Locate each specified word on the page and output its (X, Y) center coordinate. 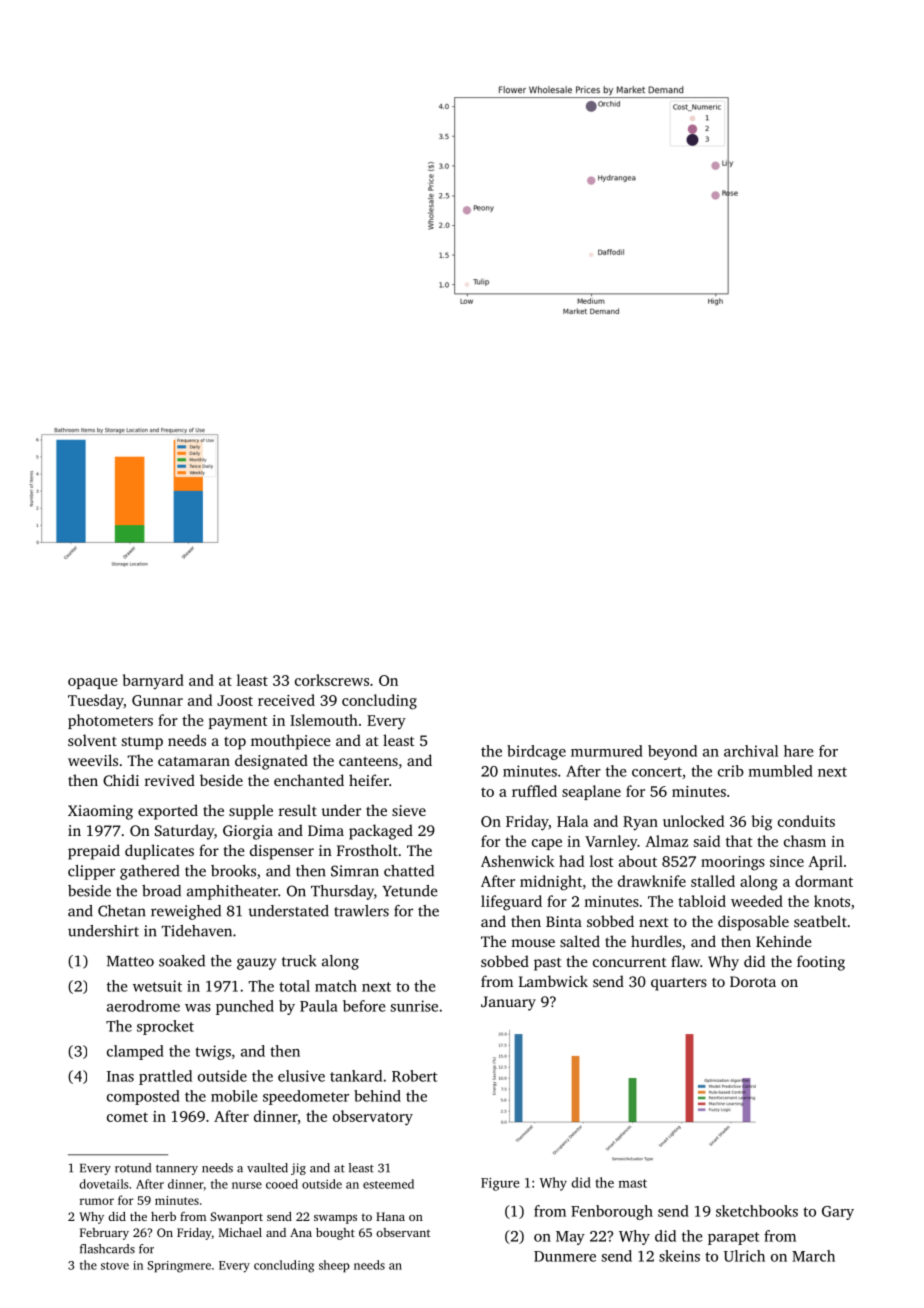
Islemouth (324, 720)
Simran (355, 871)
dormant (824, 881)
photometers (110, 721)
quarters (679, 984)
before (364, 1006)
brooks (233, 871)
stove (115, 1266)
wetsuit (157, 986)
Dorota (753, 981)
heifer (369, 780)
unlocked (693, 821)
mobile (234, 1096)
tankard (356, 1076)
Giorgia (248, 832)
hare (799, 751)
